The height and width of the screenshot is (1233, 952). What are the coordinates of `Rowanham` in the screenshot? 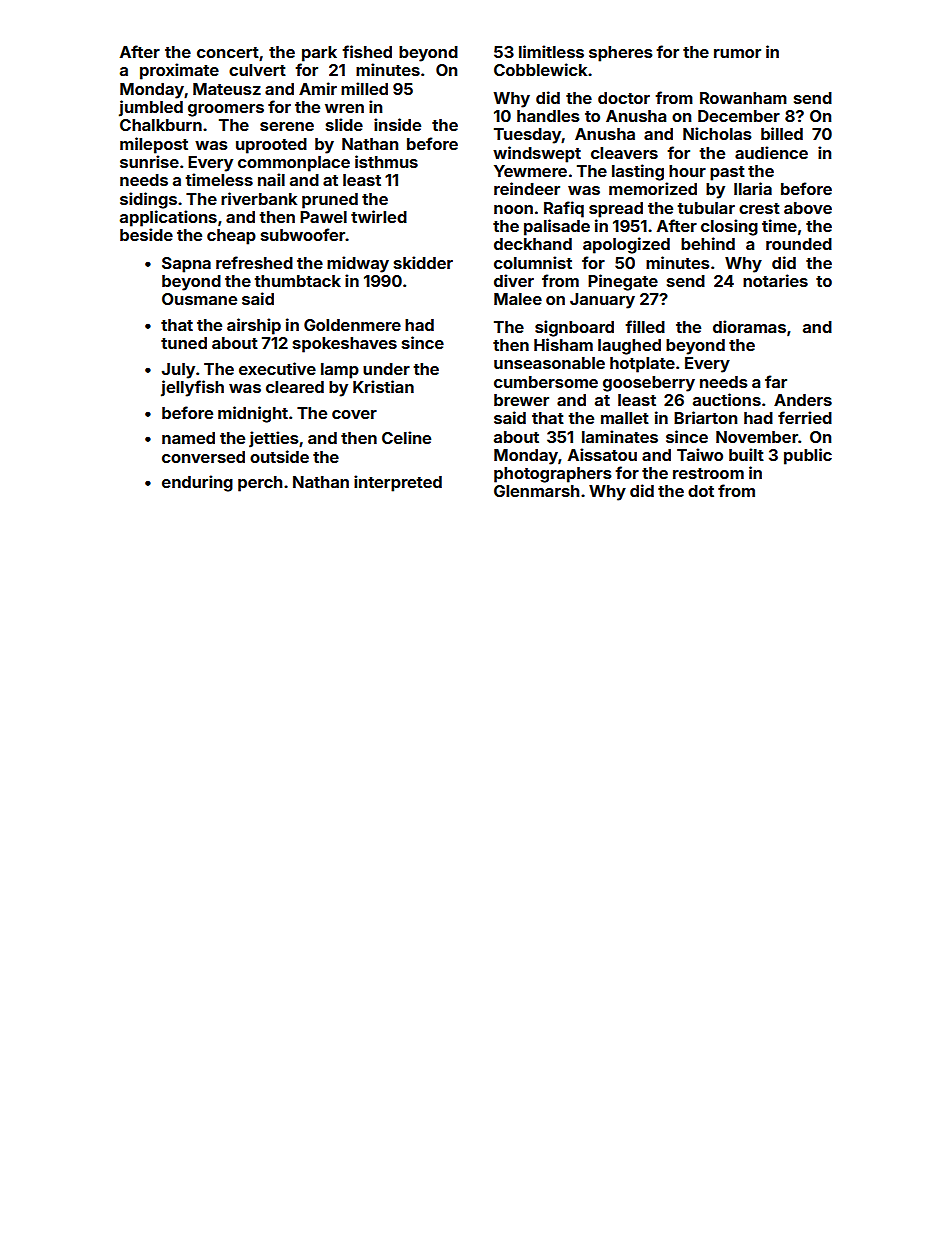 It's located at (743, 98).
